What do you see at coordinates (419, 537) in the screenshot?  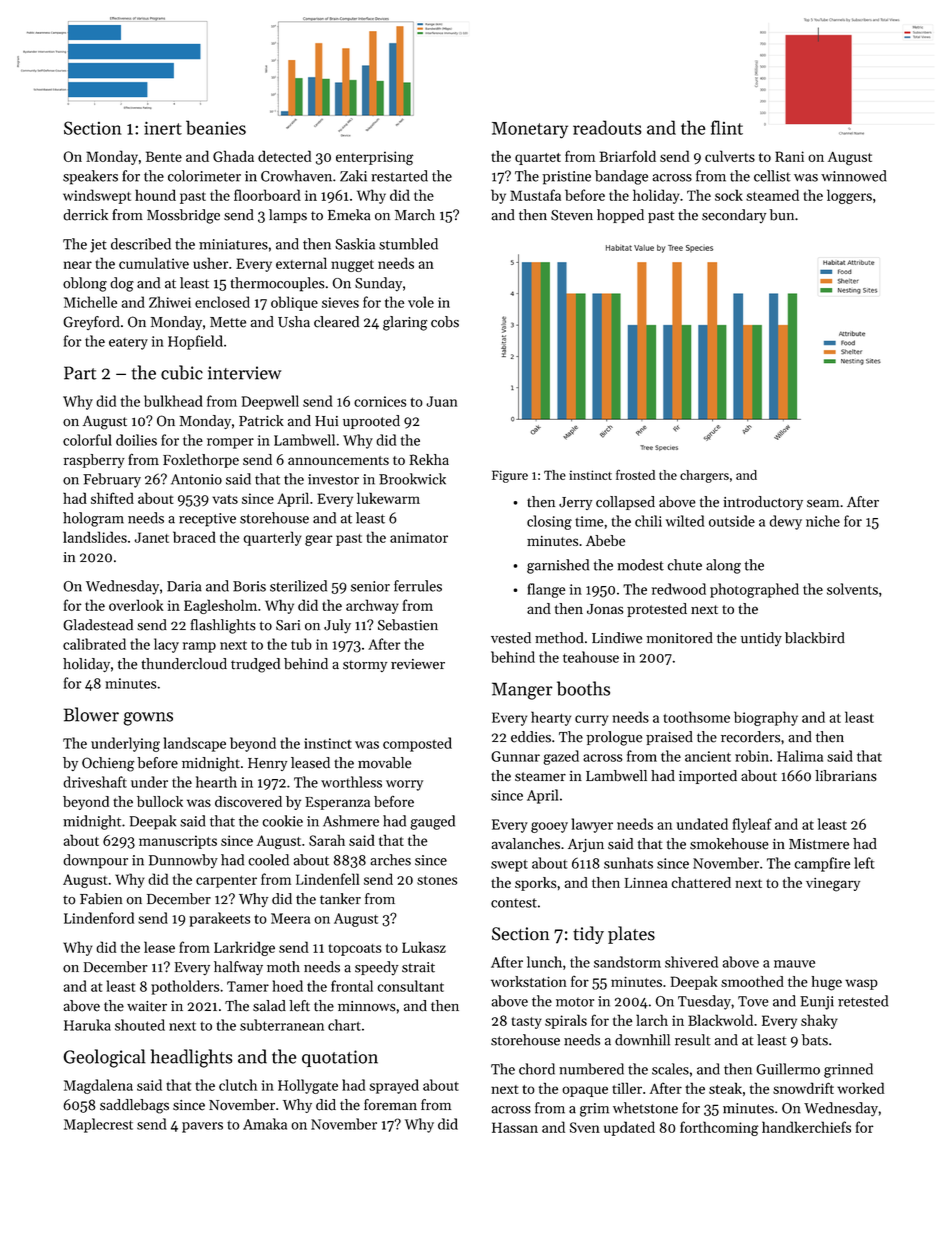 I see `animator` at bounding box center [419, 537].
